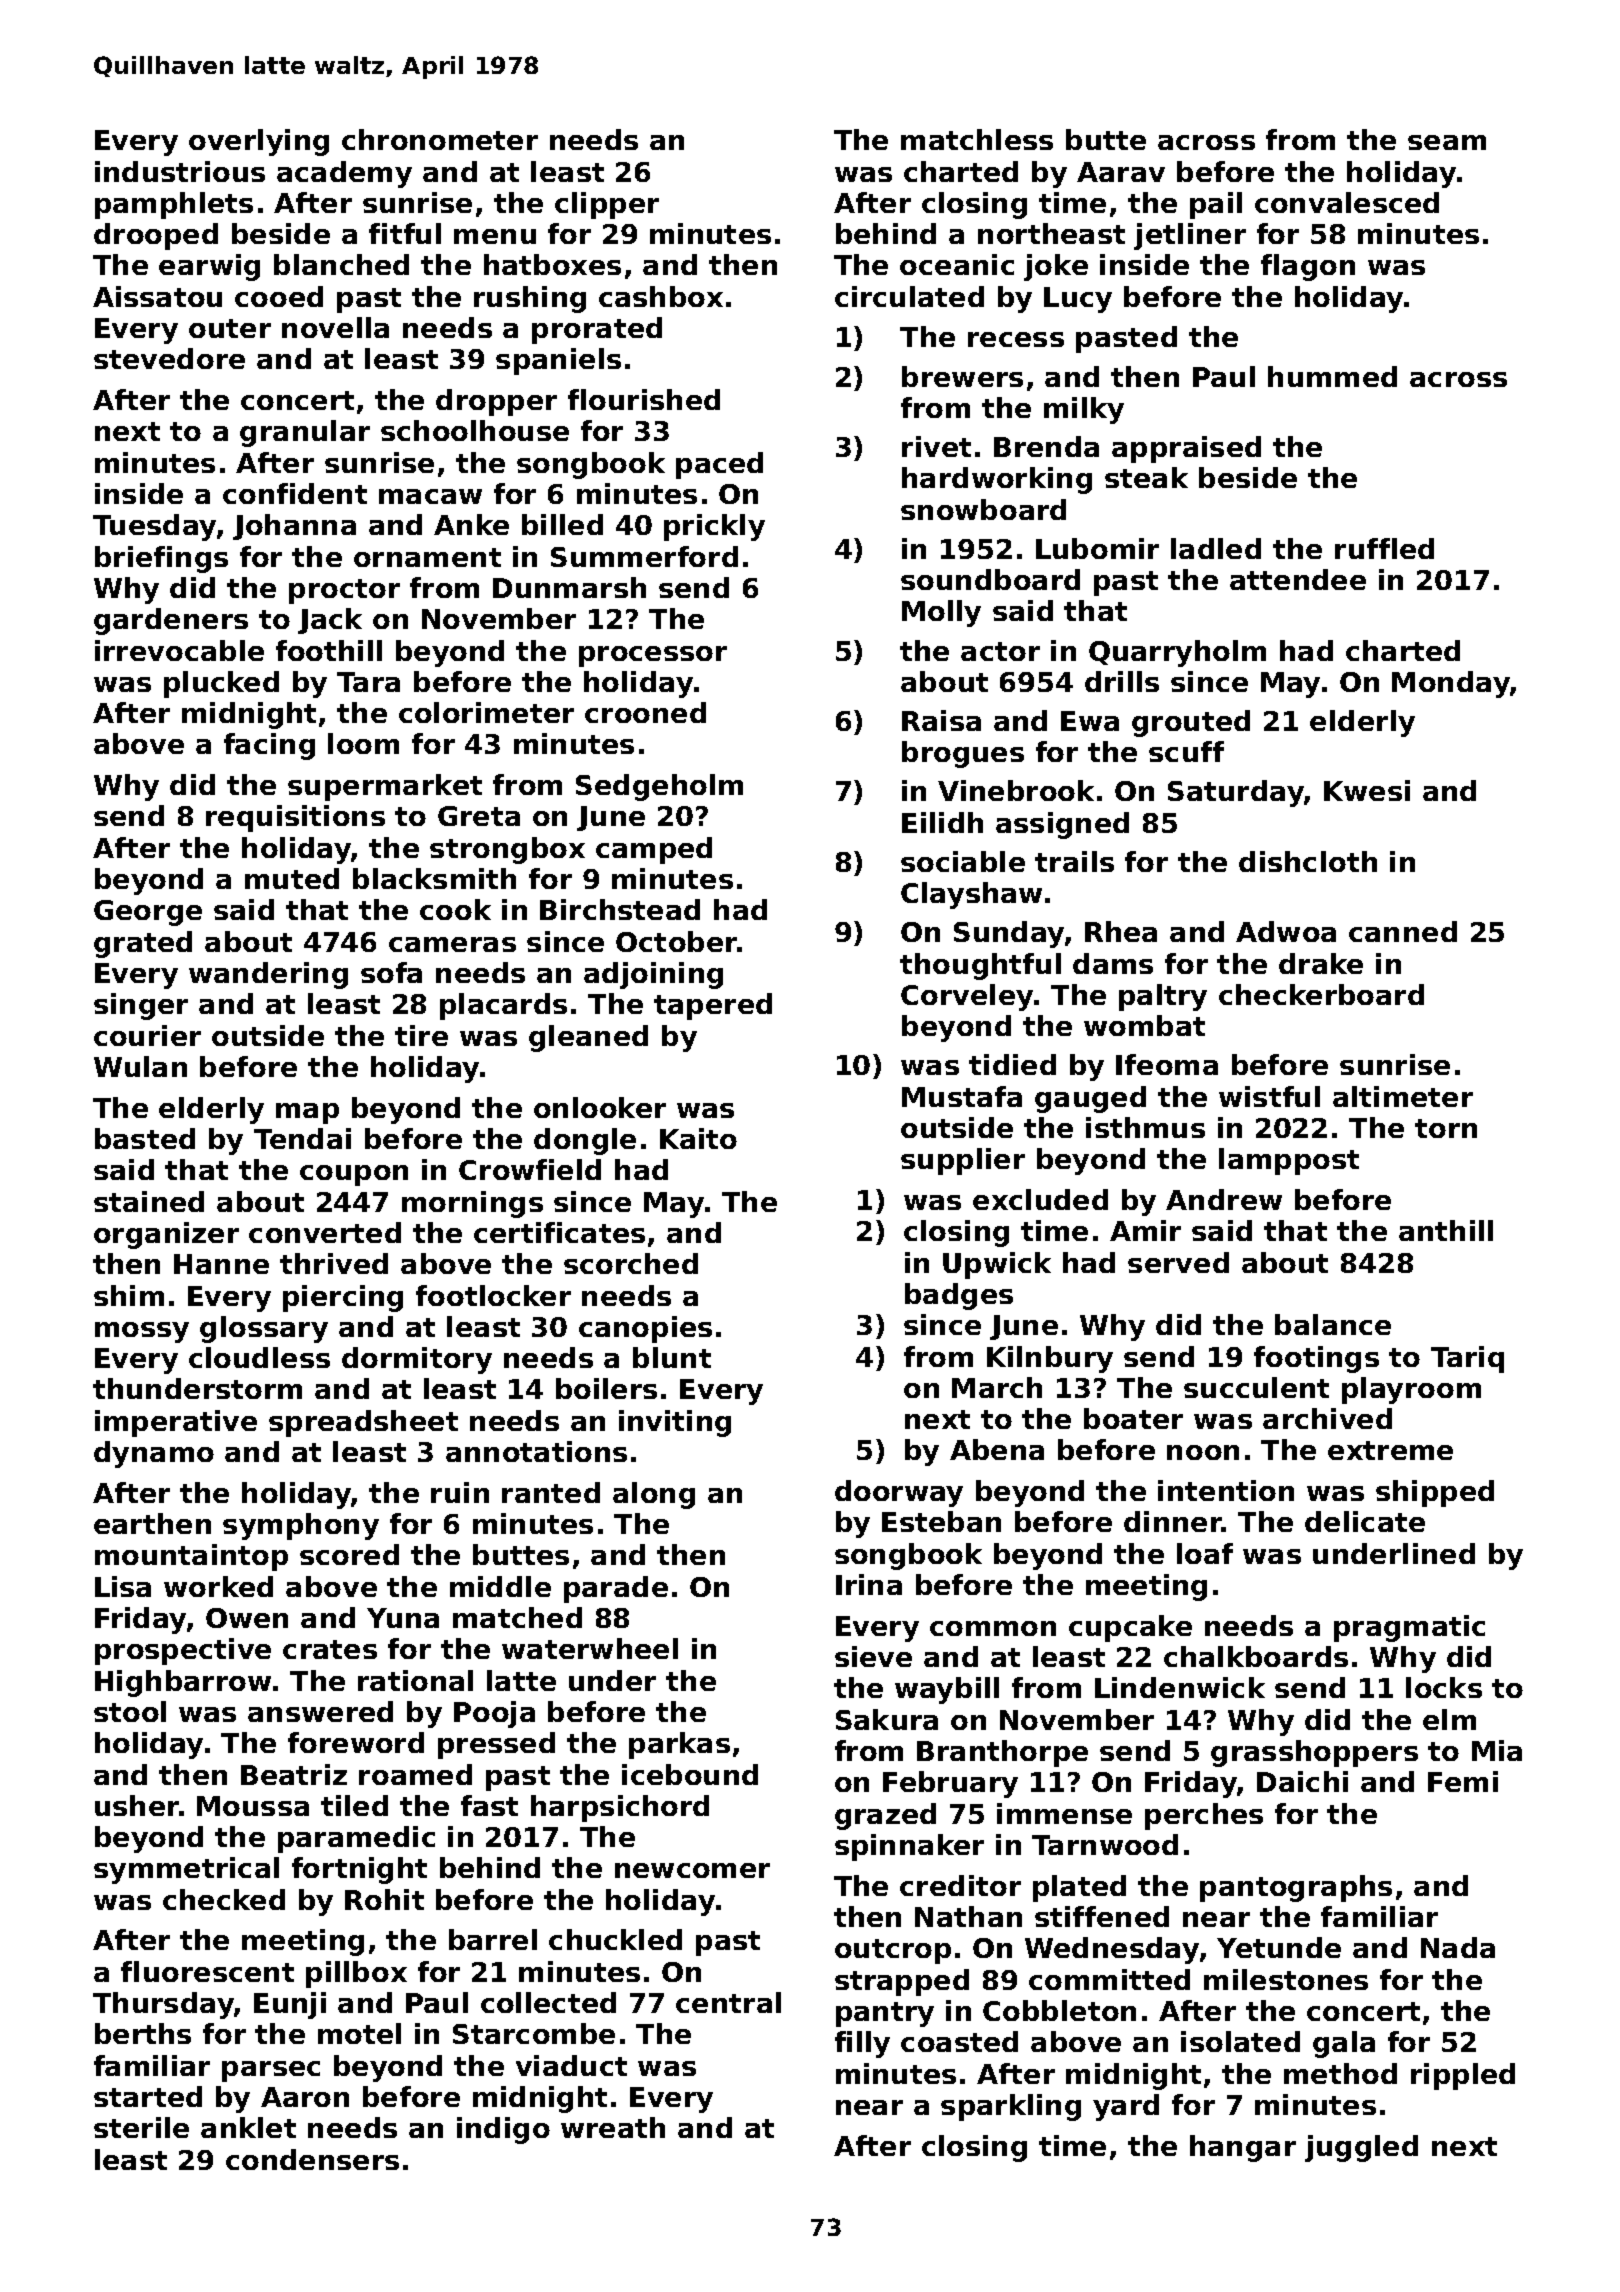  I want to click on thoughtful, so click(980, 966).
